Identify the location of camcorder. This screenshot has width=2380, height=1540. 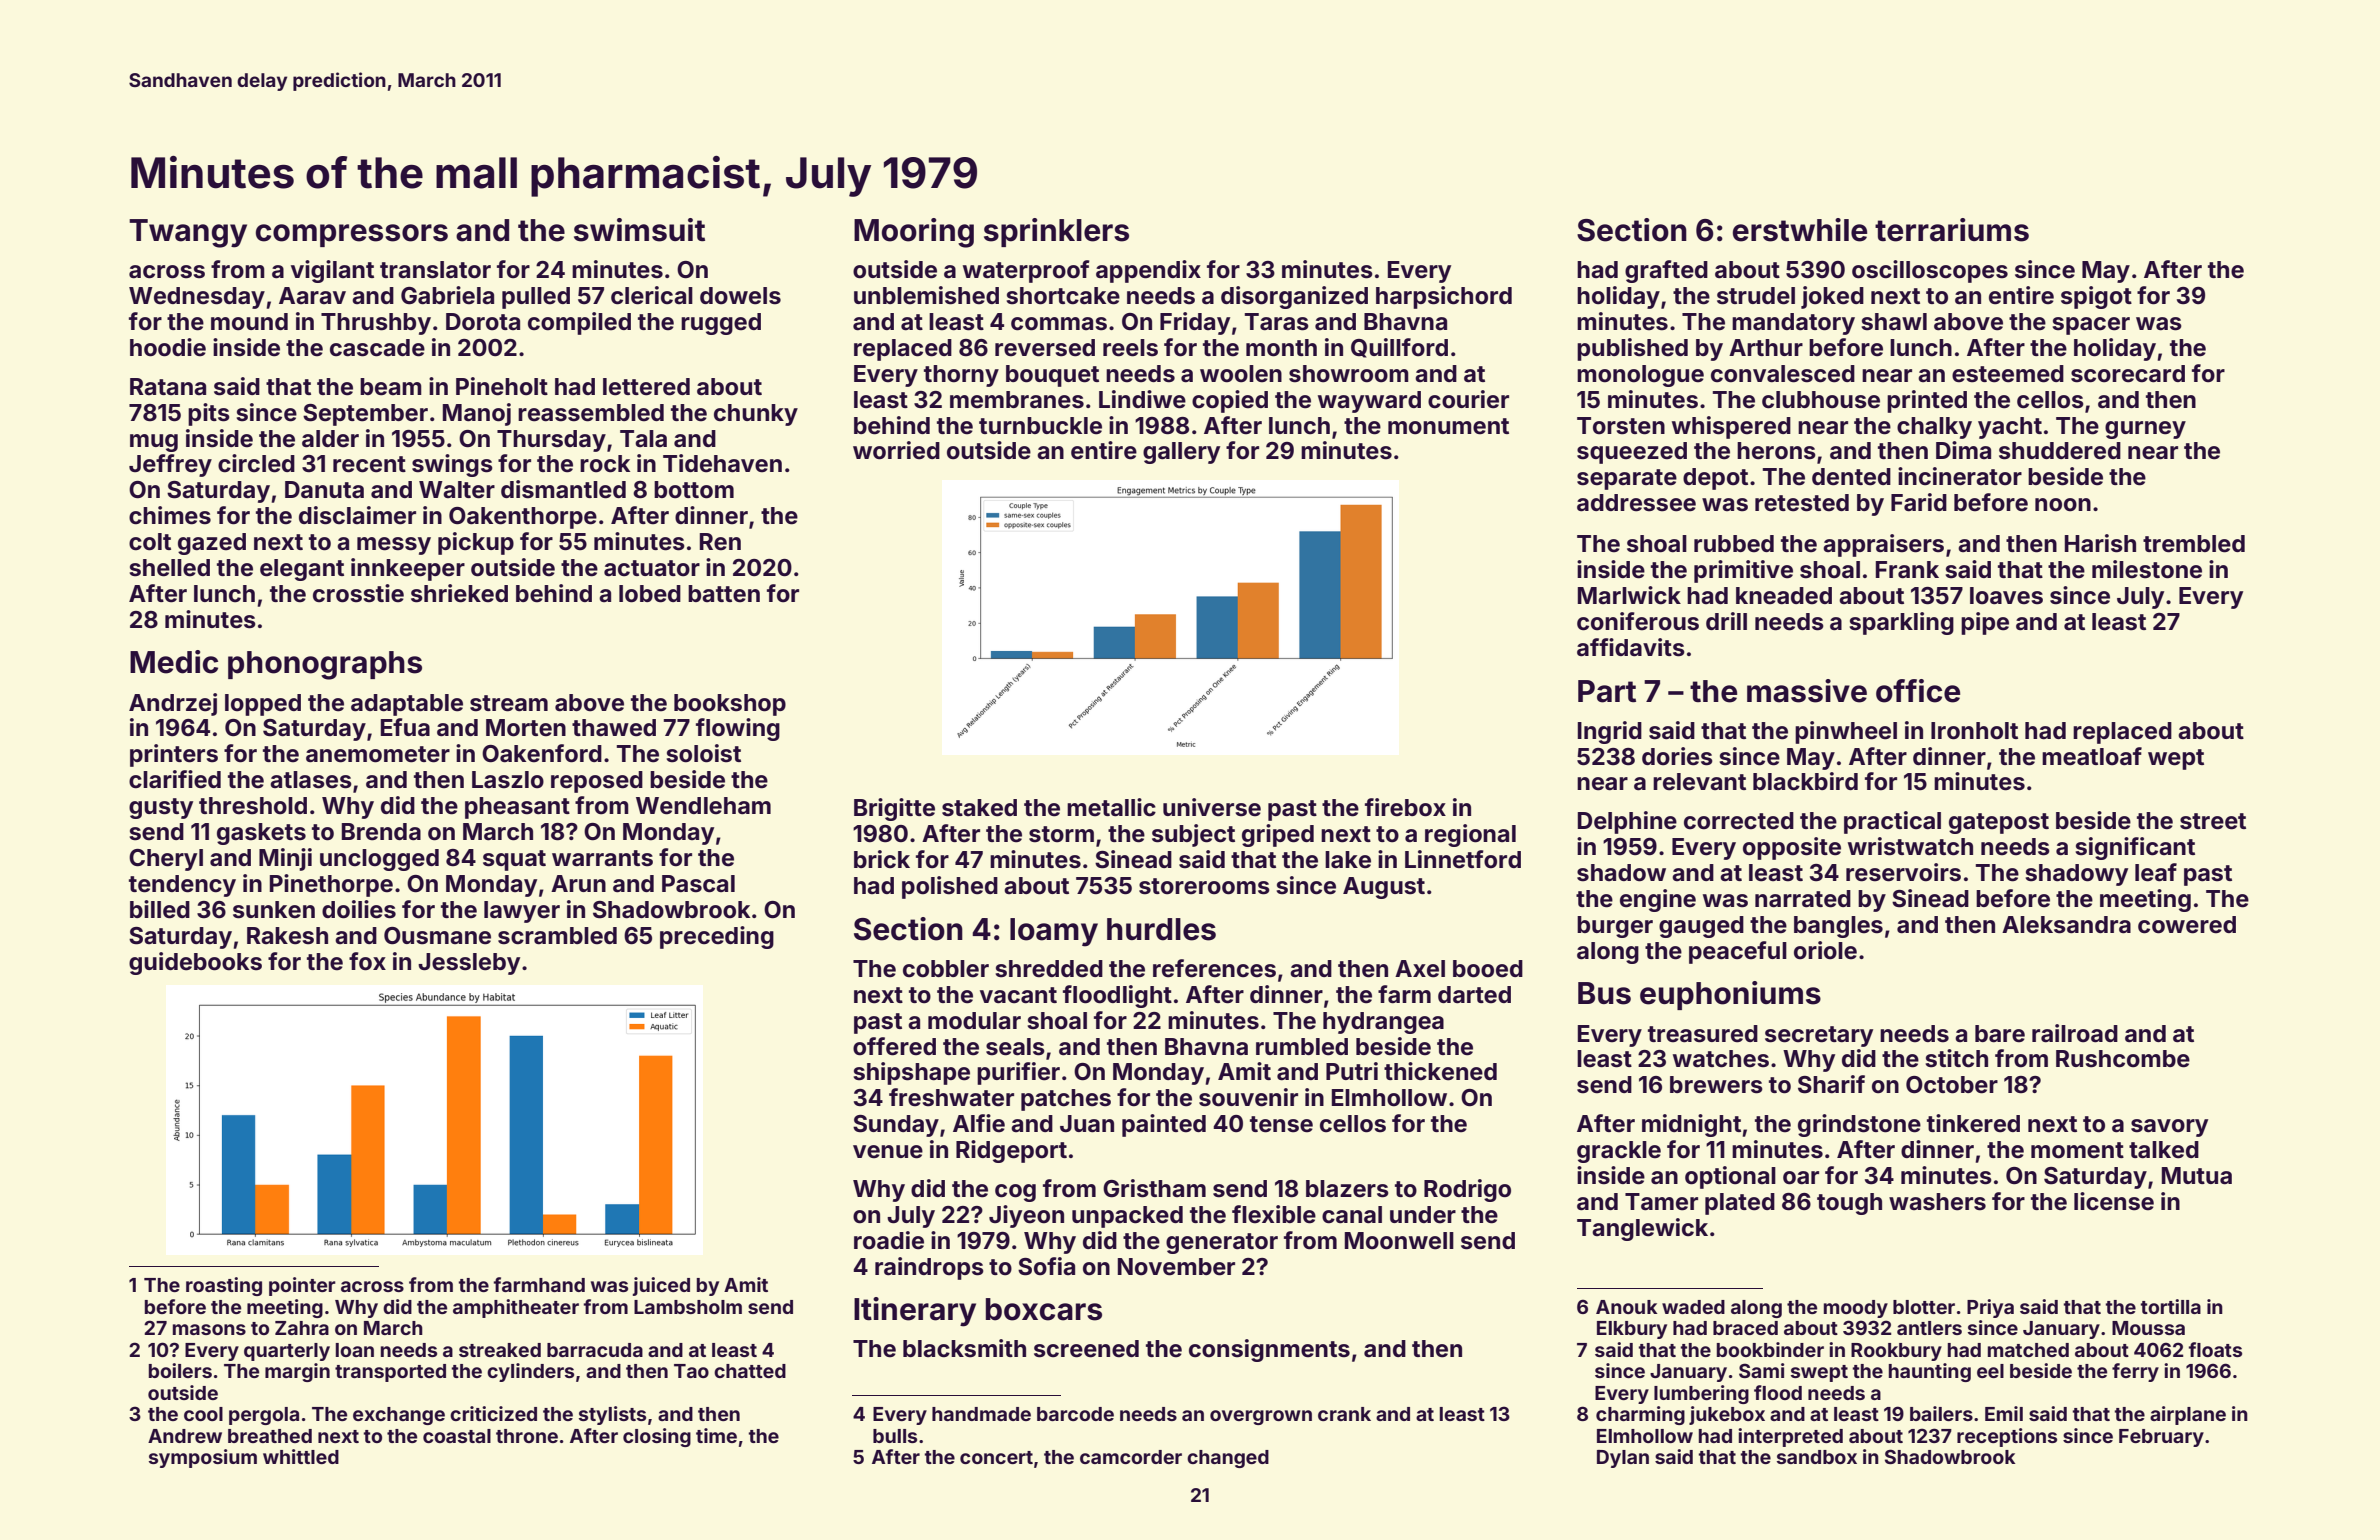
(1131, 1457).
